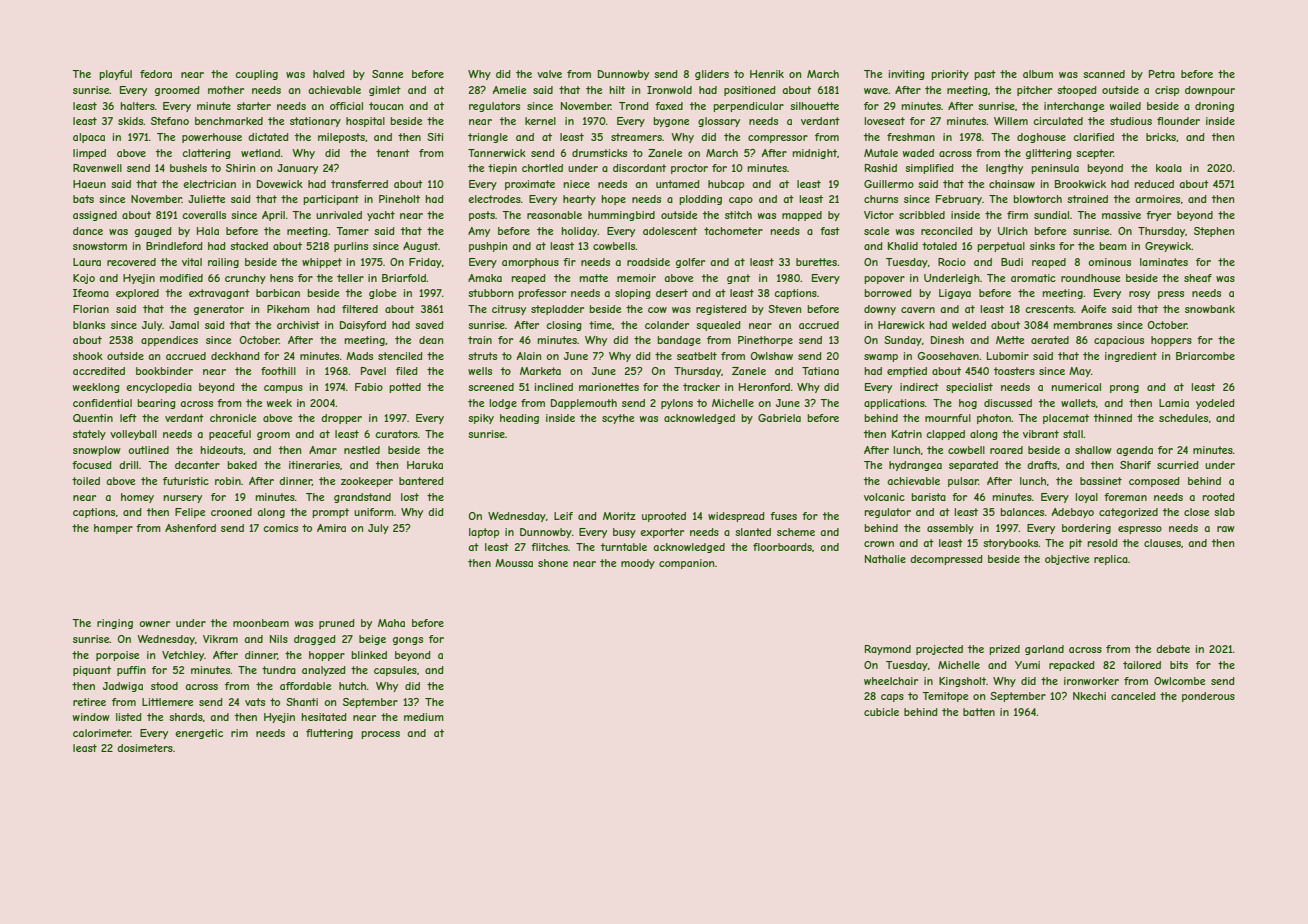 The width and height of the image is (1308, 924). Describe the element at coordinates (1078, 403) in the image. I see `wallets` at that location.
